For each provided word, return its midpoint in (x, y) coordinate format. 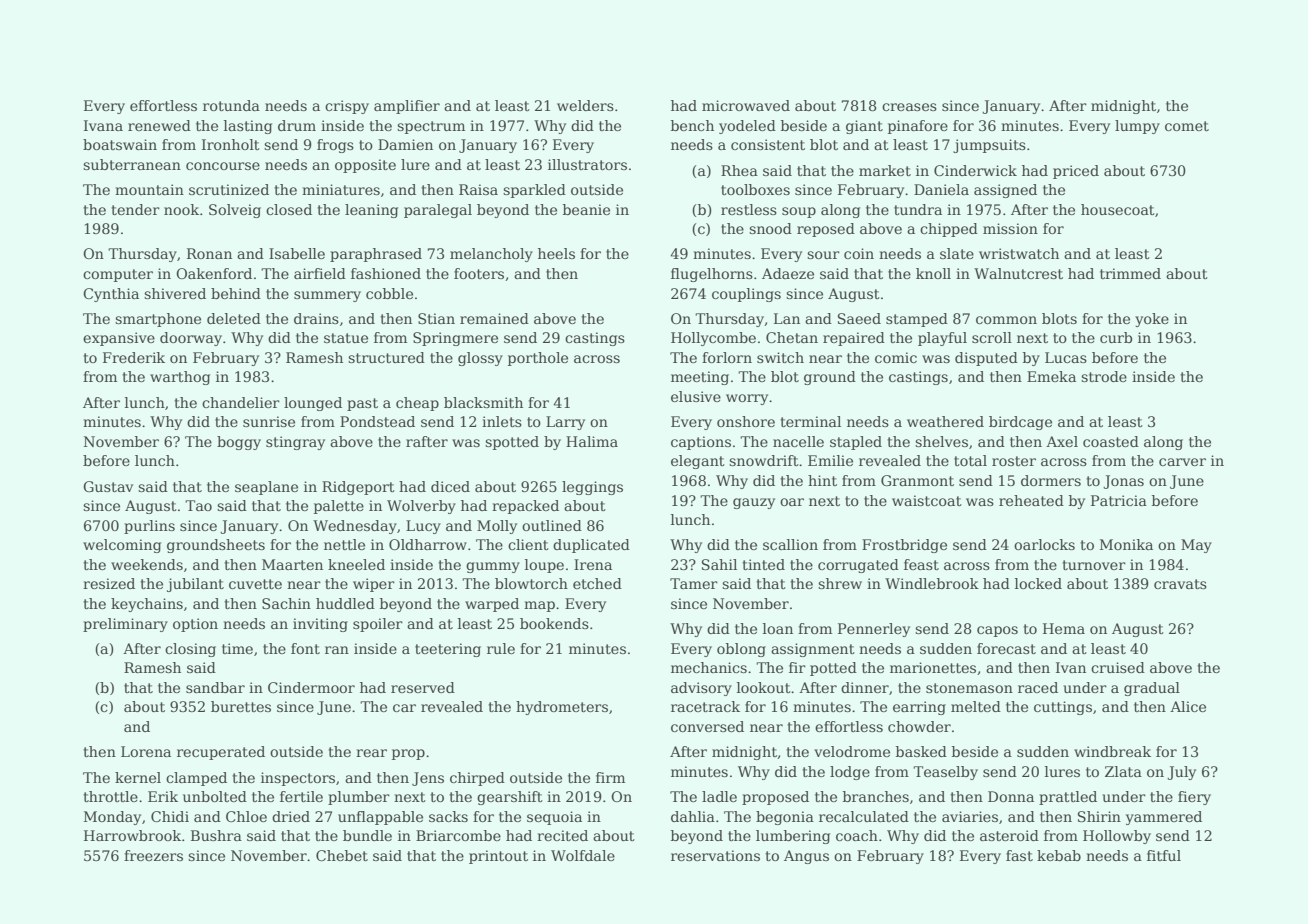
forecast (1006, 648)
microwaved (746, 105)
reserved (423, 687)
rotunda (231, 105)
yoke (1152, 320)
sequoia (554, 818)
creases (909, 107)
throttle (110, 796)
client (528, 544)
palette (339, 507)
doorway (191, 339)
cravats (1180, 584)
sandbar (215, 687)
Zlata (1123, 771)
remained (494, 318)
